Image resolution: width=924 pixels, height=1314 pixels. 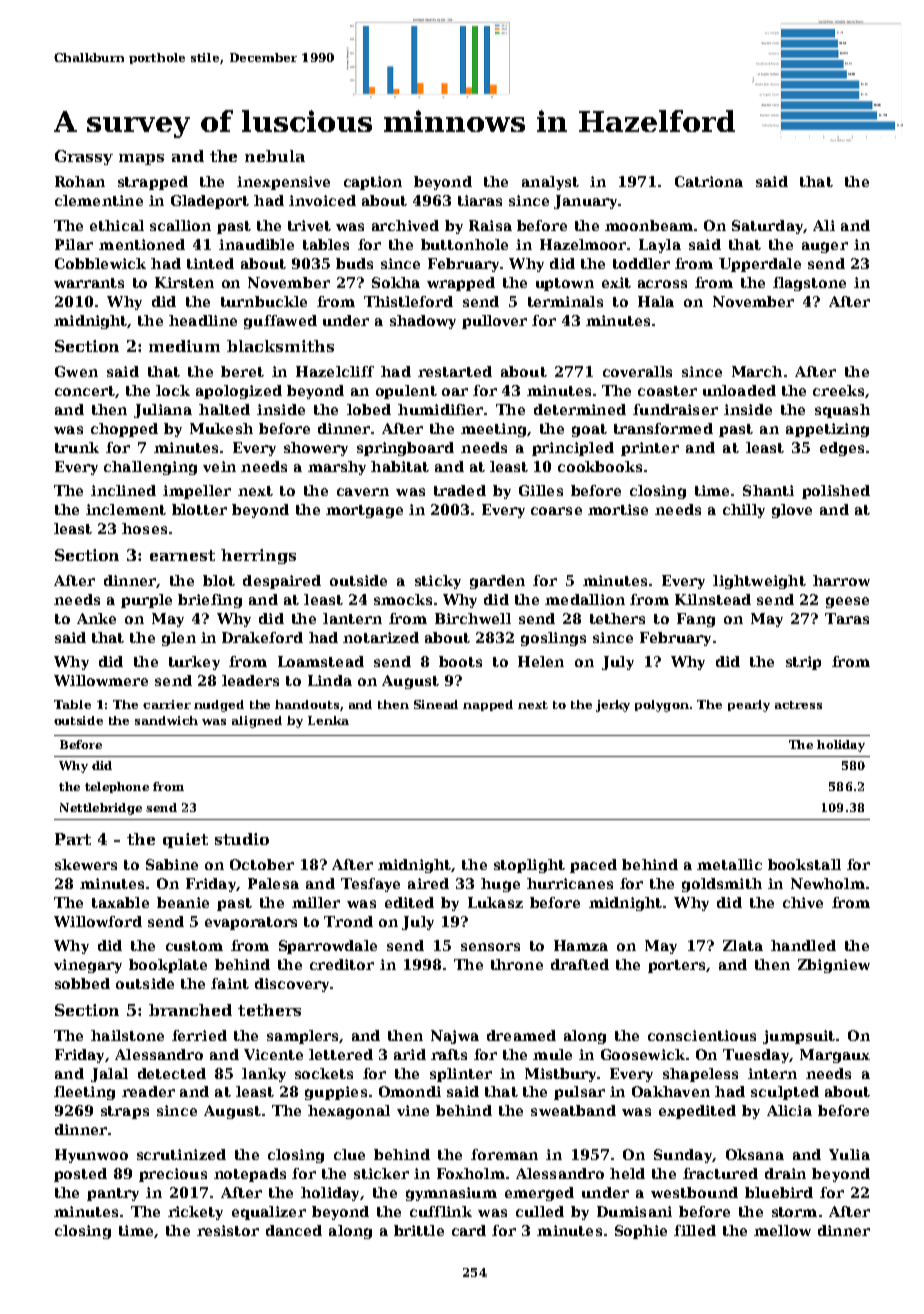 What do you see at coordinates (127, 1035) in the image?
I see `hailstone` at bounding box center [127, 1035].
